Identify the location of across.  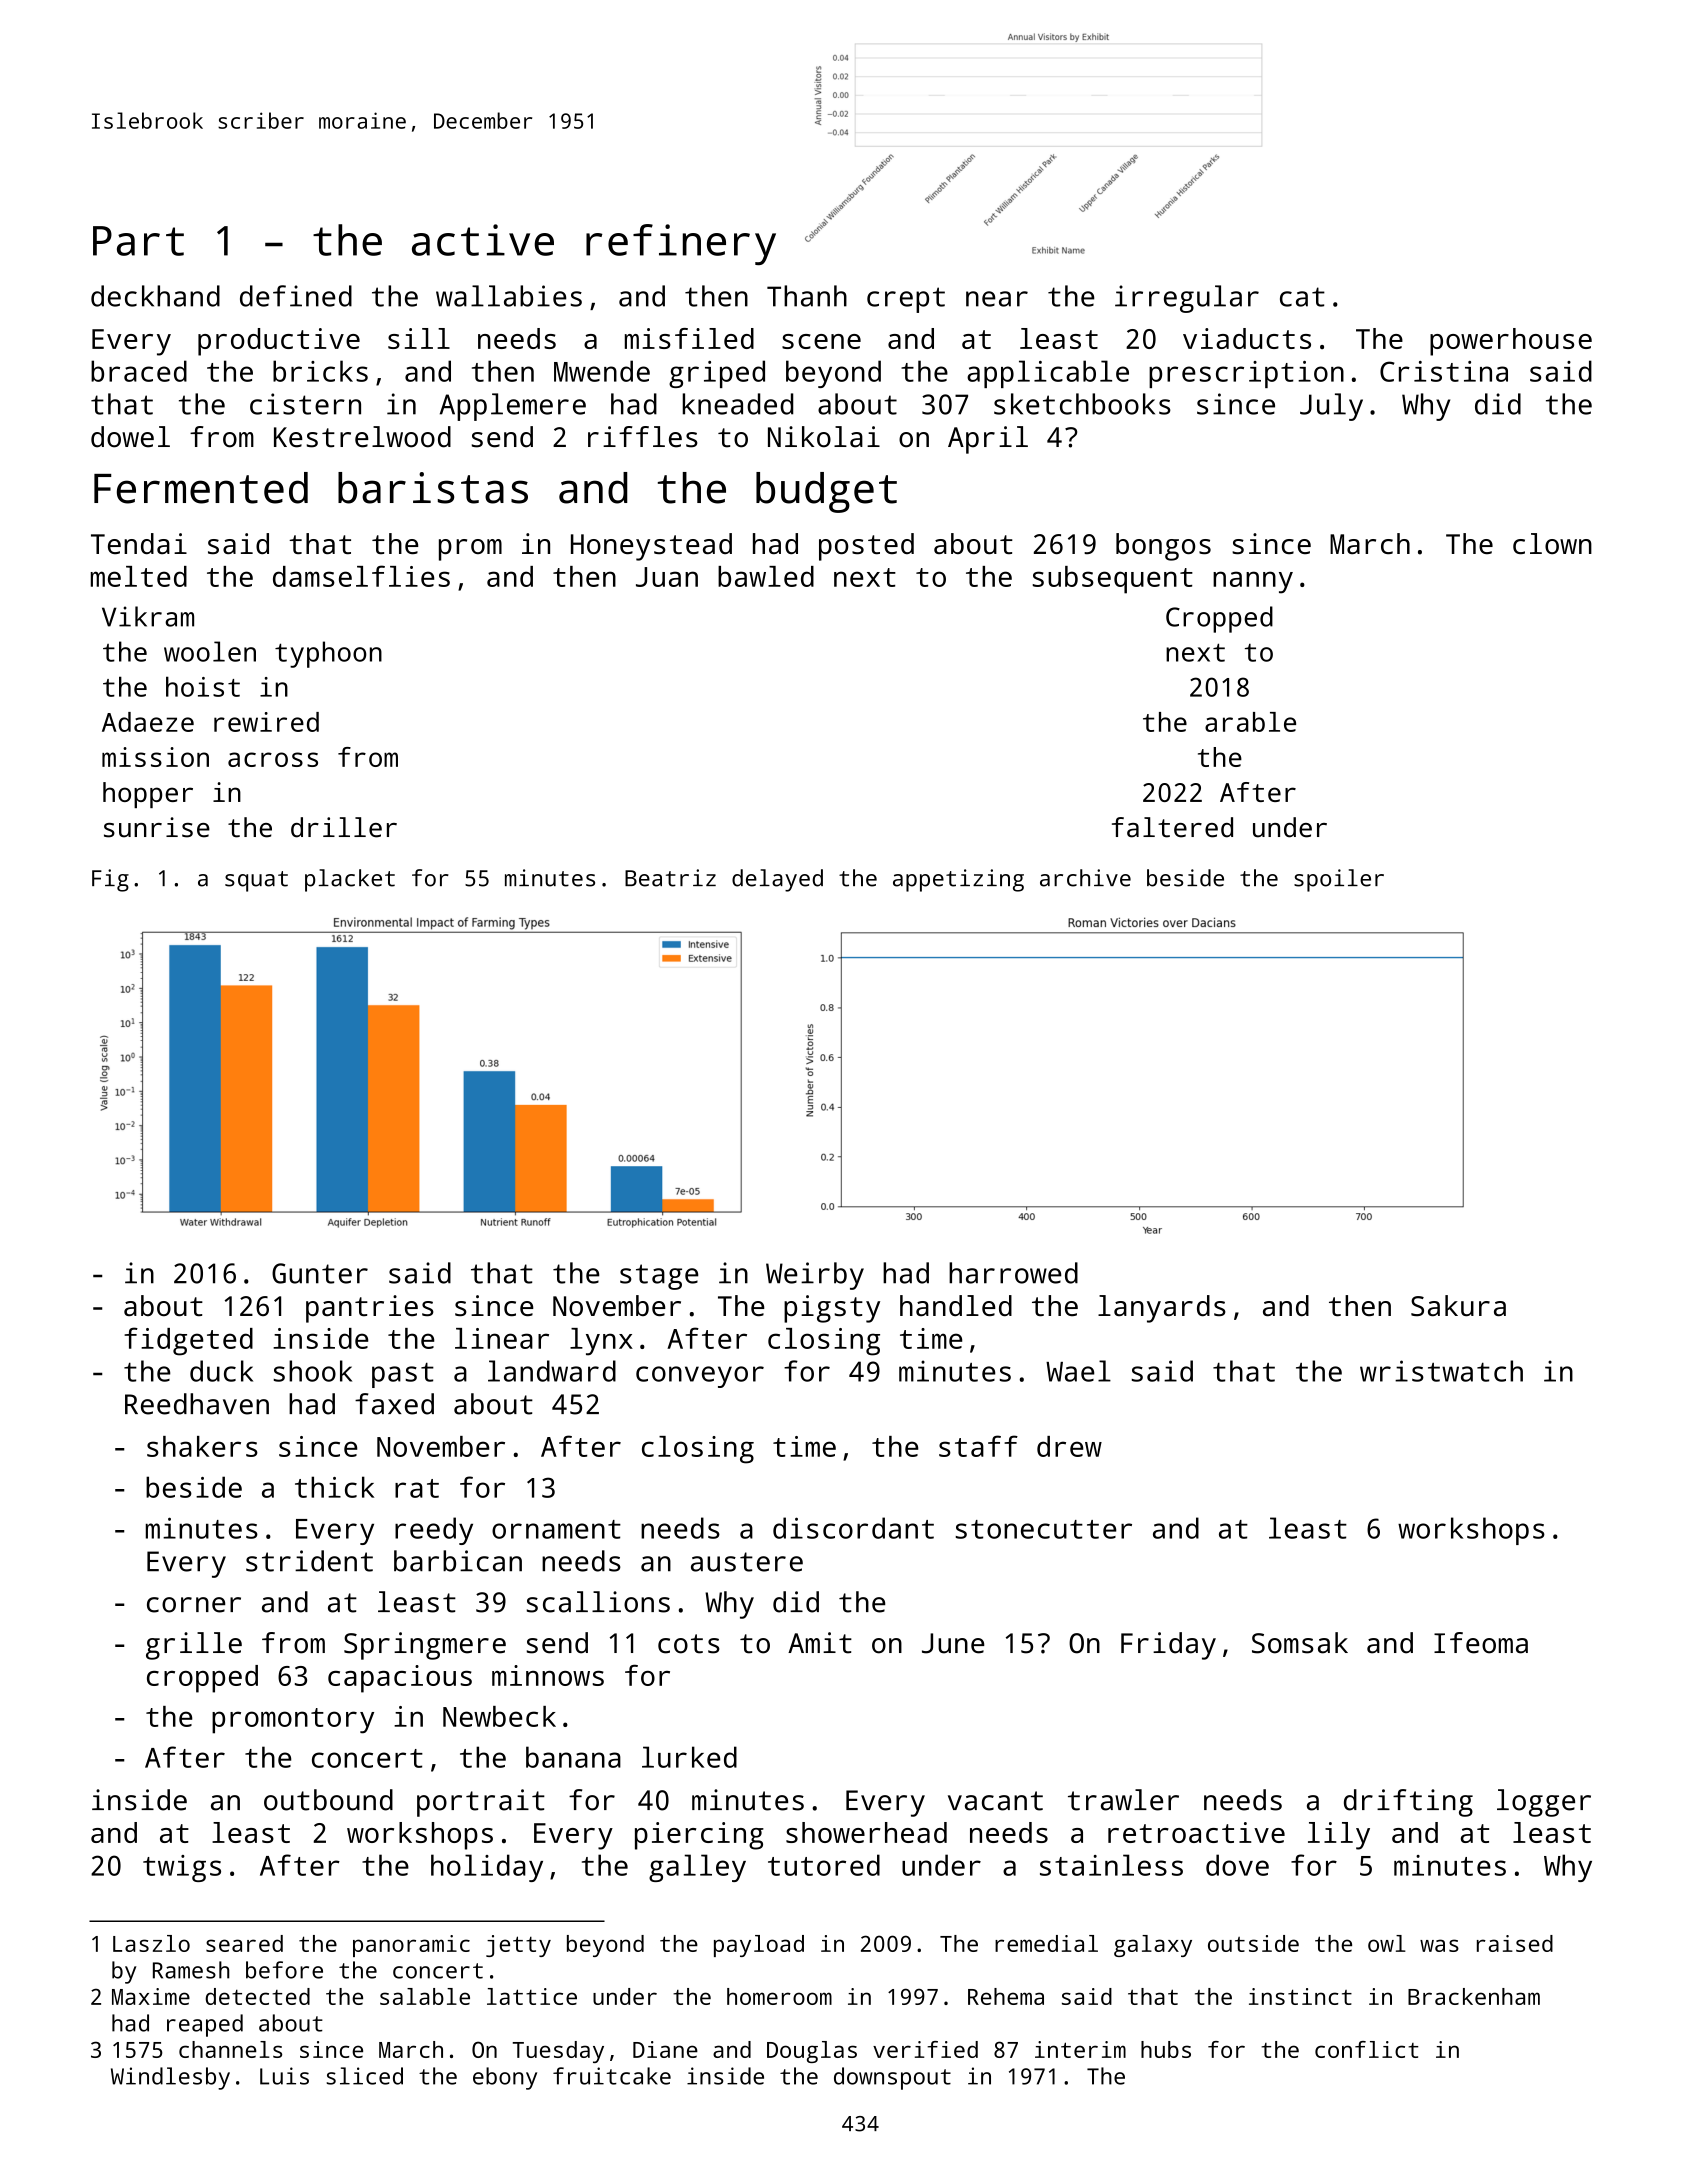
(273, 759).
